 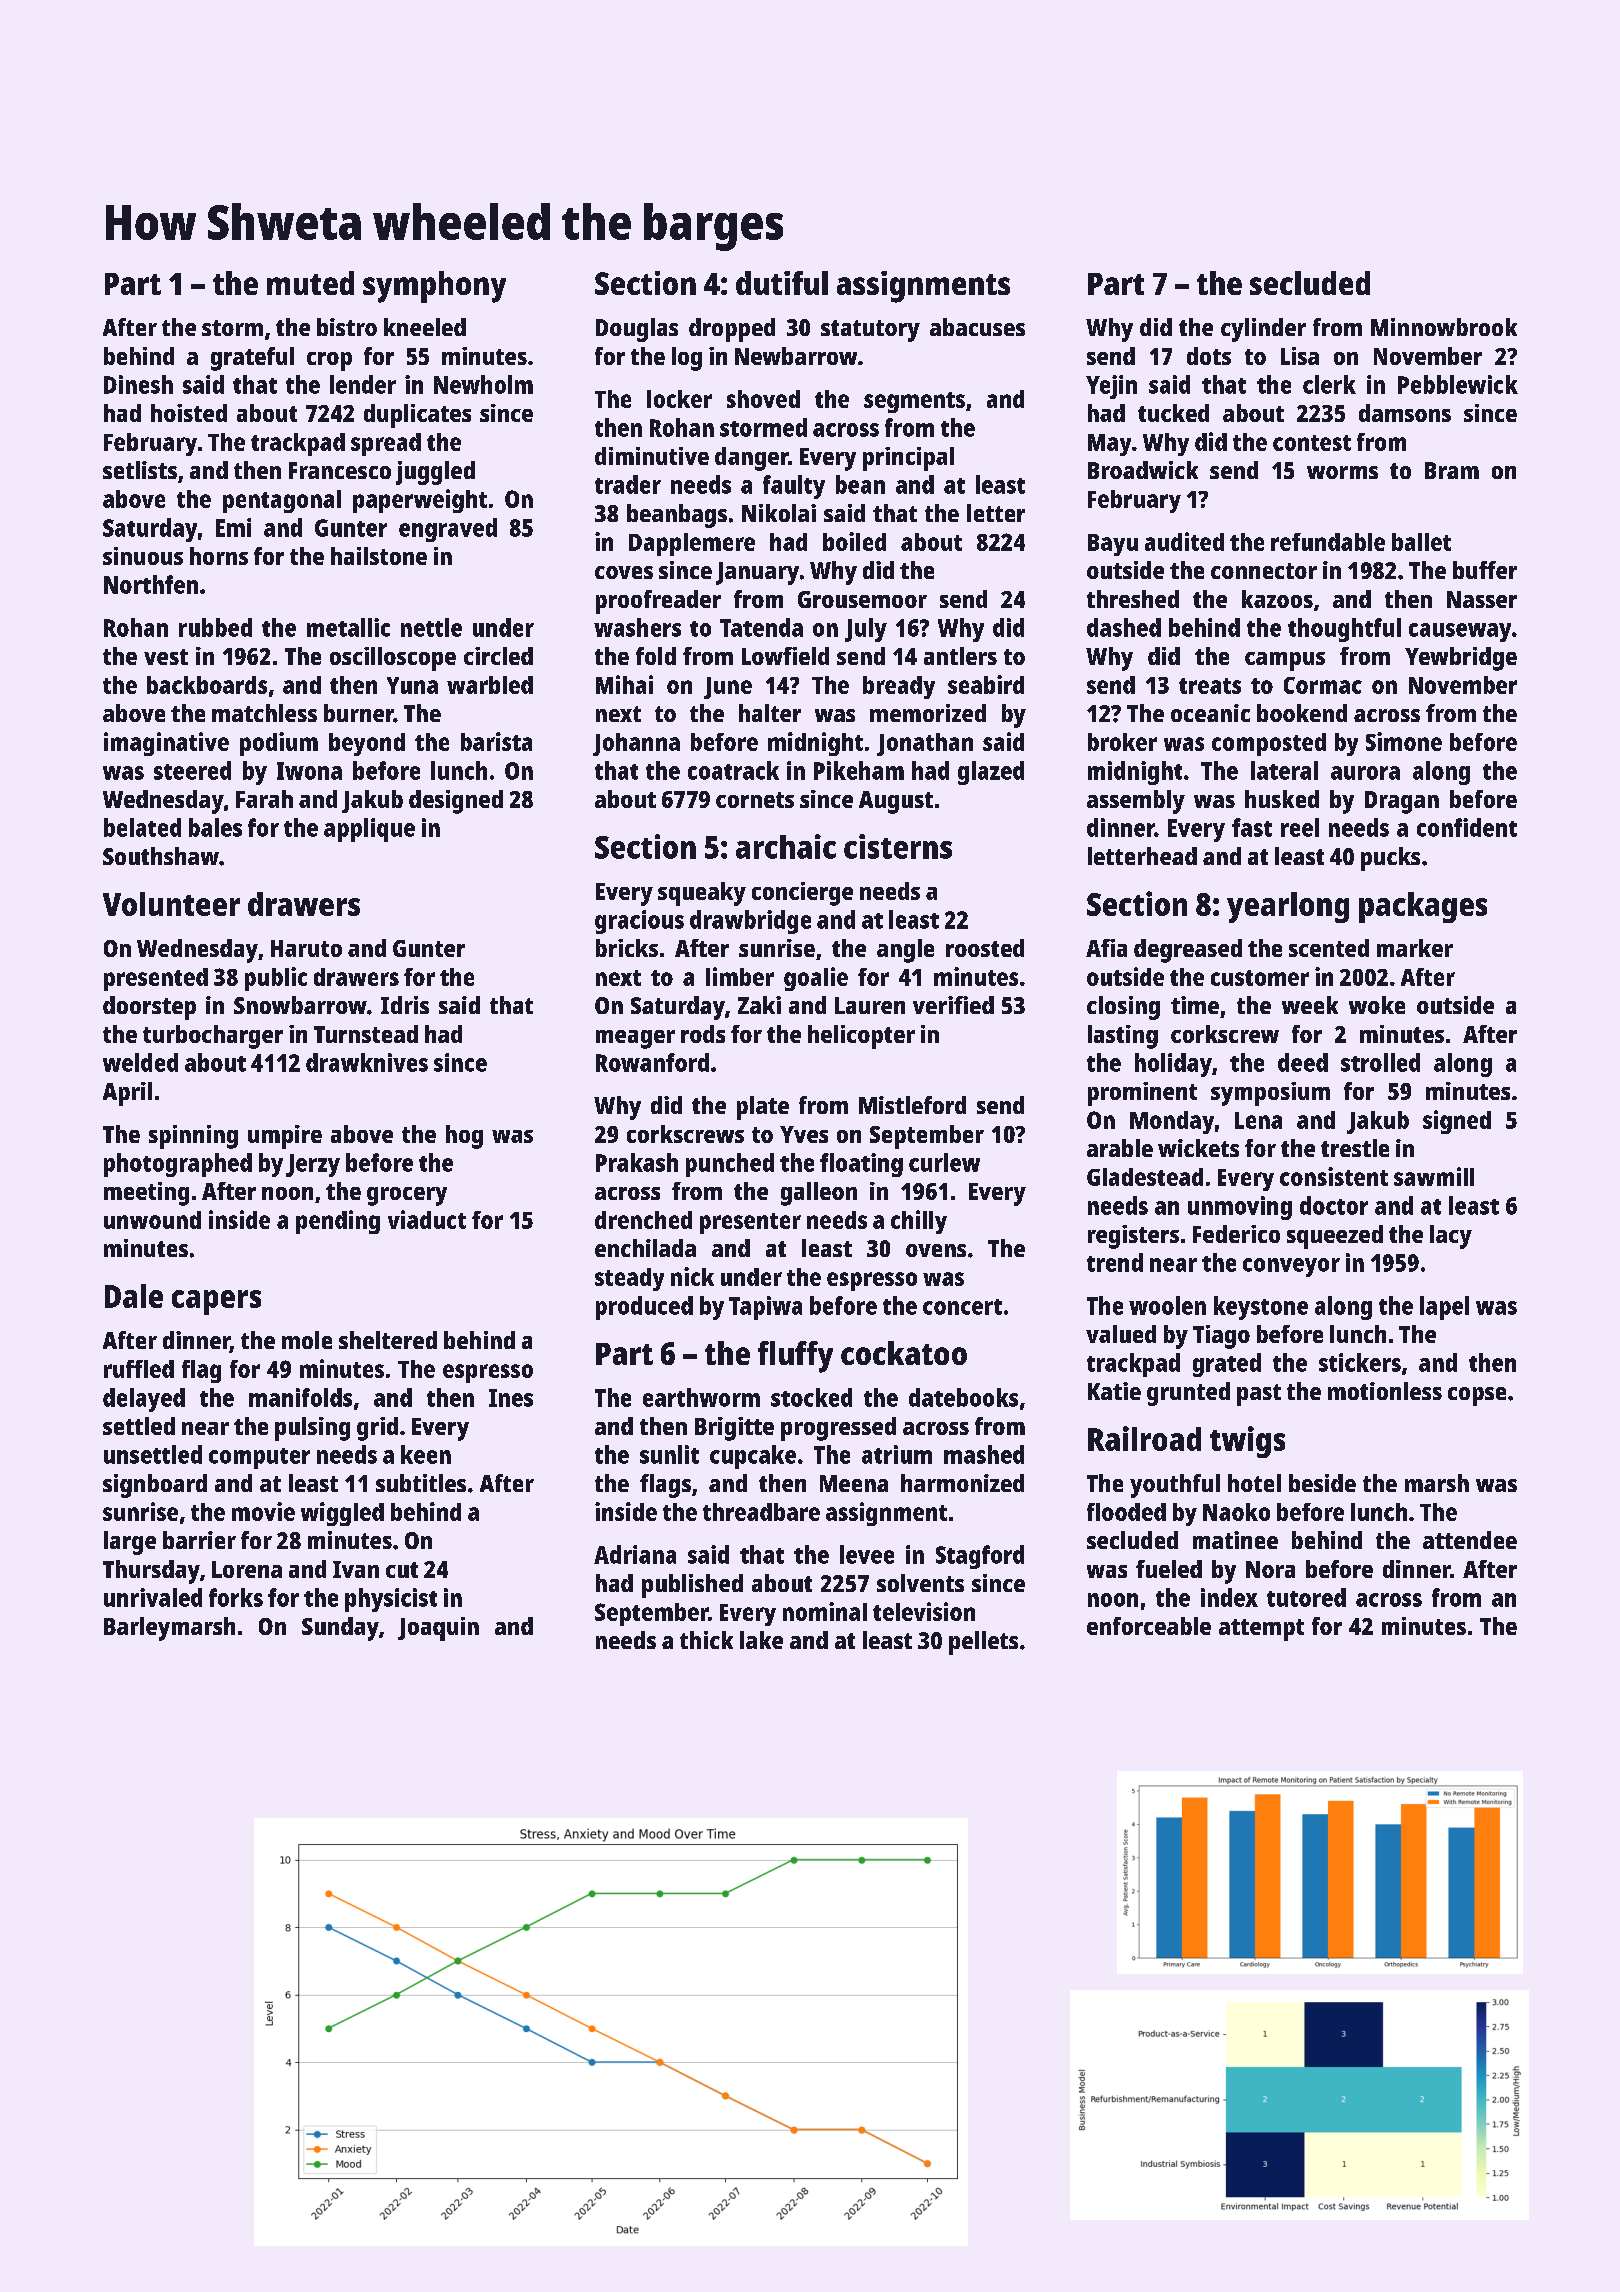 I want to click on unrivaled, so click(x=153, y=1597).
